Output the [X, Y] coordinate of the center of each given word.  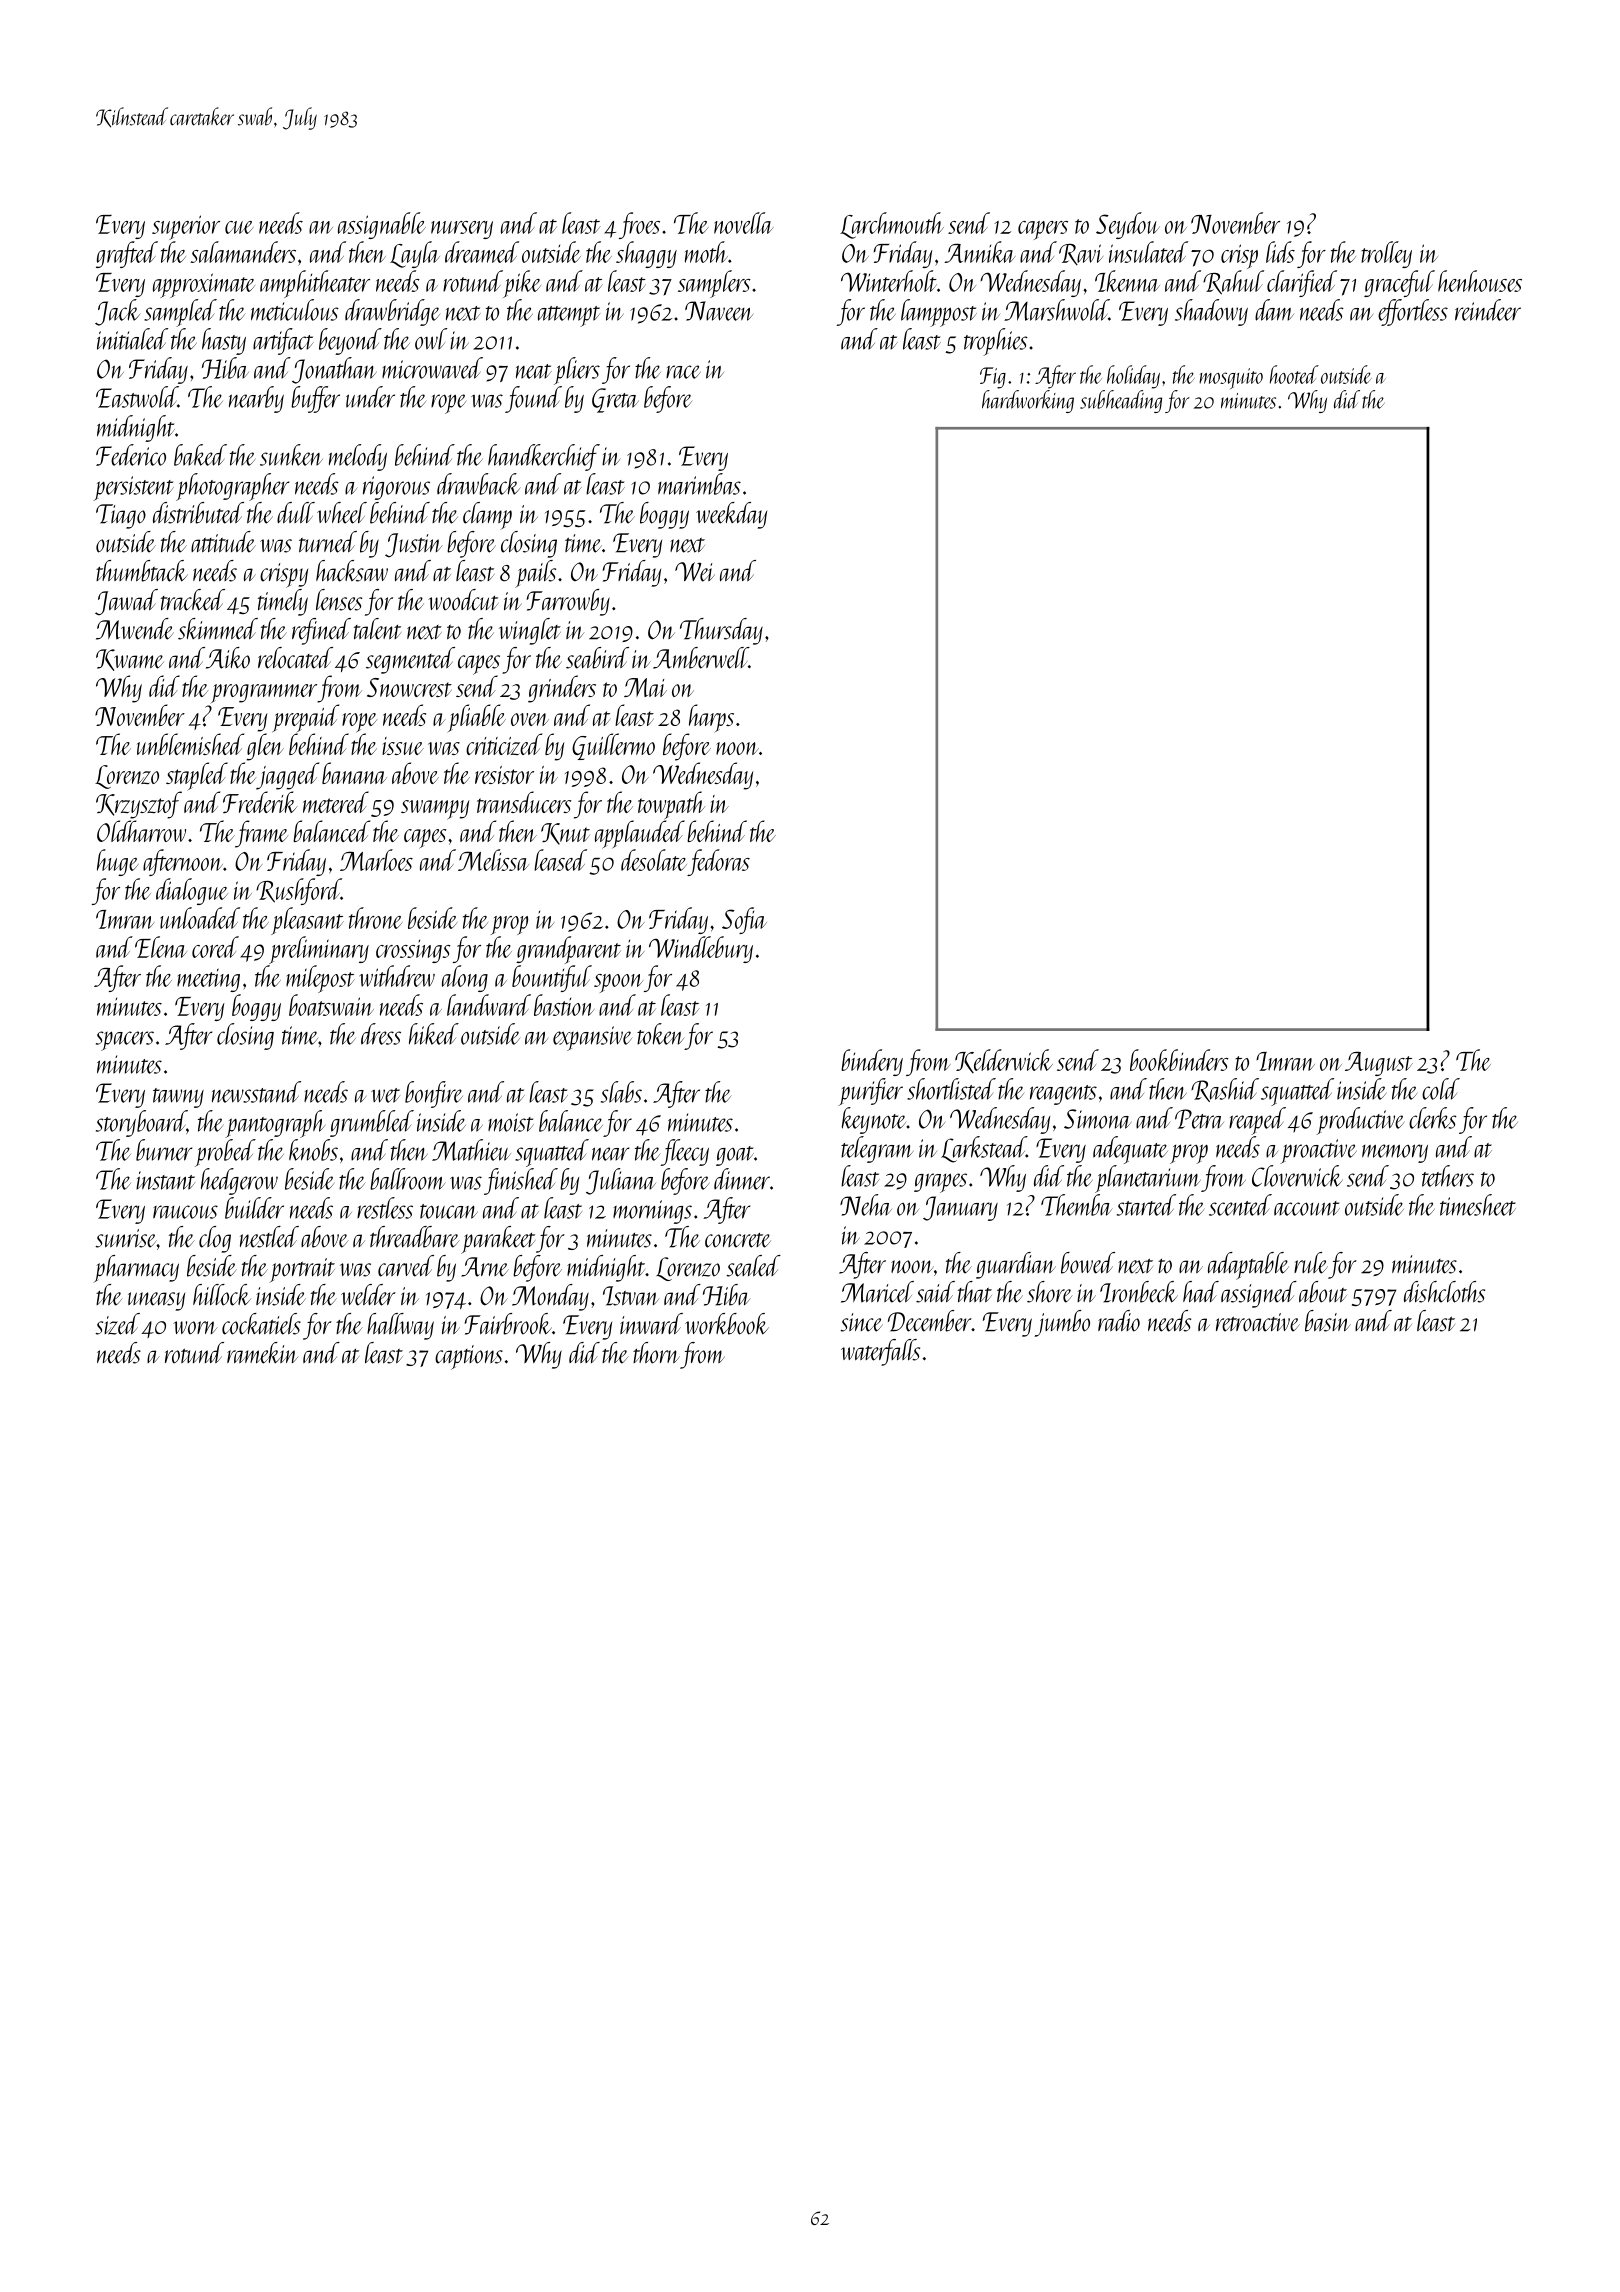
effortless [1413, 312]
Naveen [719, 311]
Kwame [130, 660]
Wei [695, 572]
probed [225, 1153]
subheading [1121, 401]
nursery [462, 230]
